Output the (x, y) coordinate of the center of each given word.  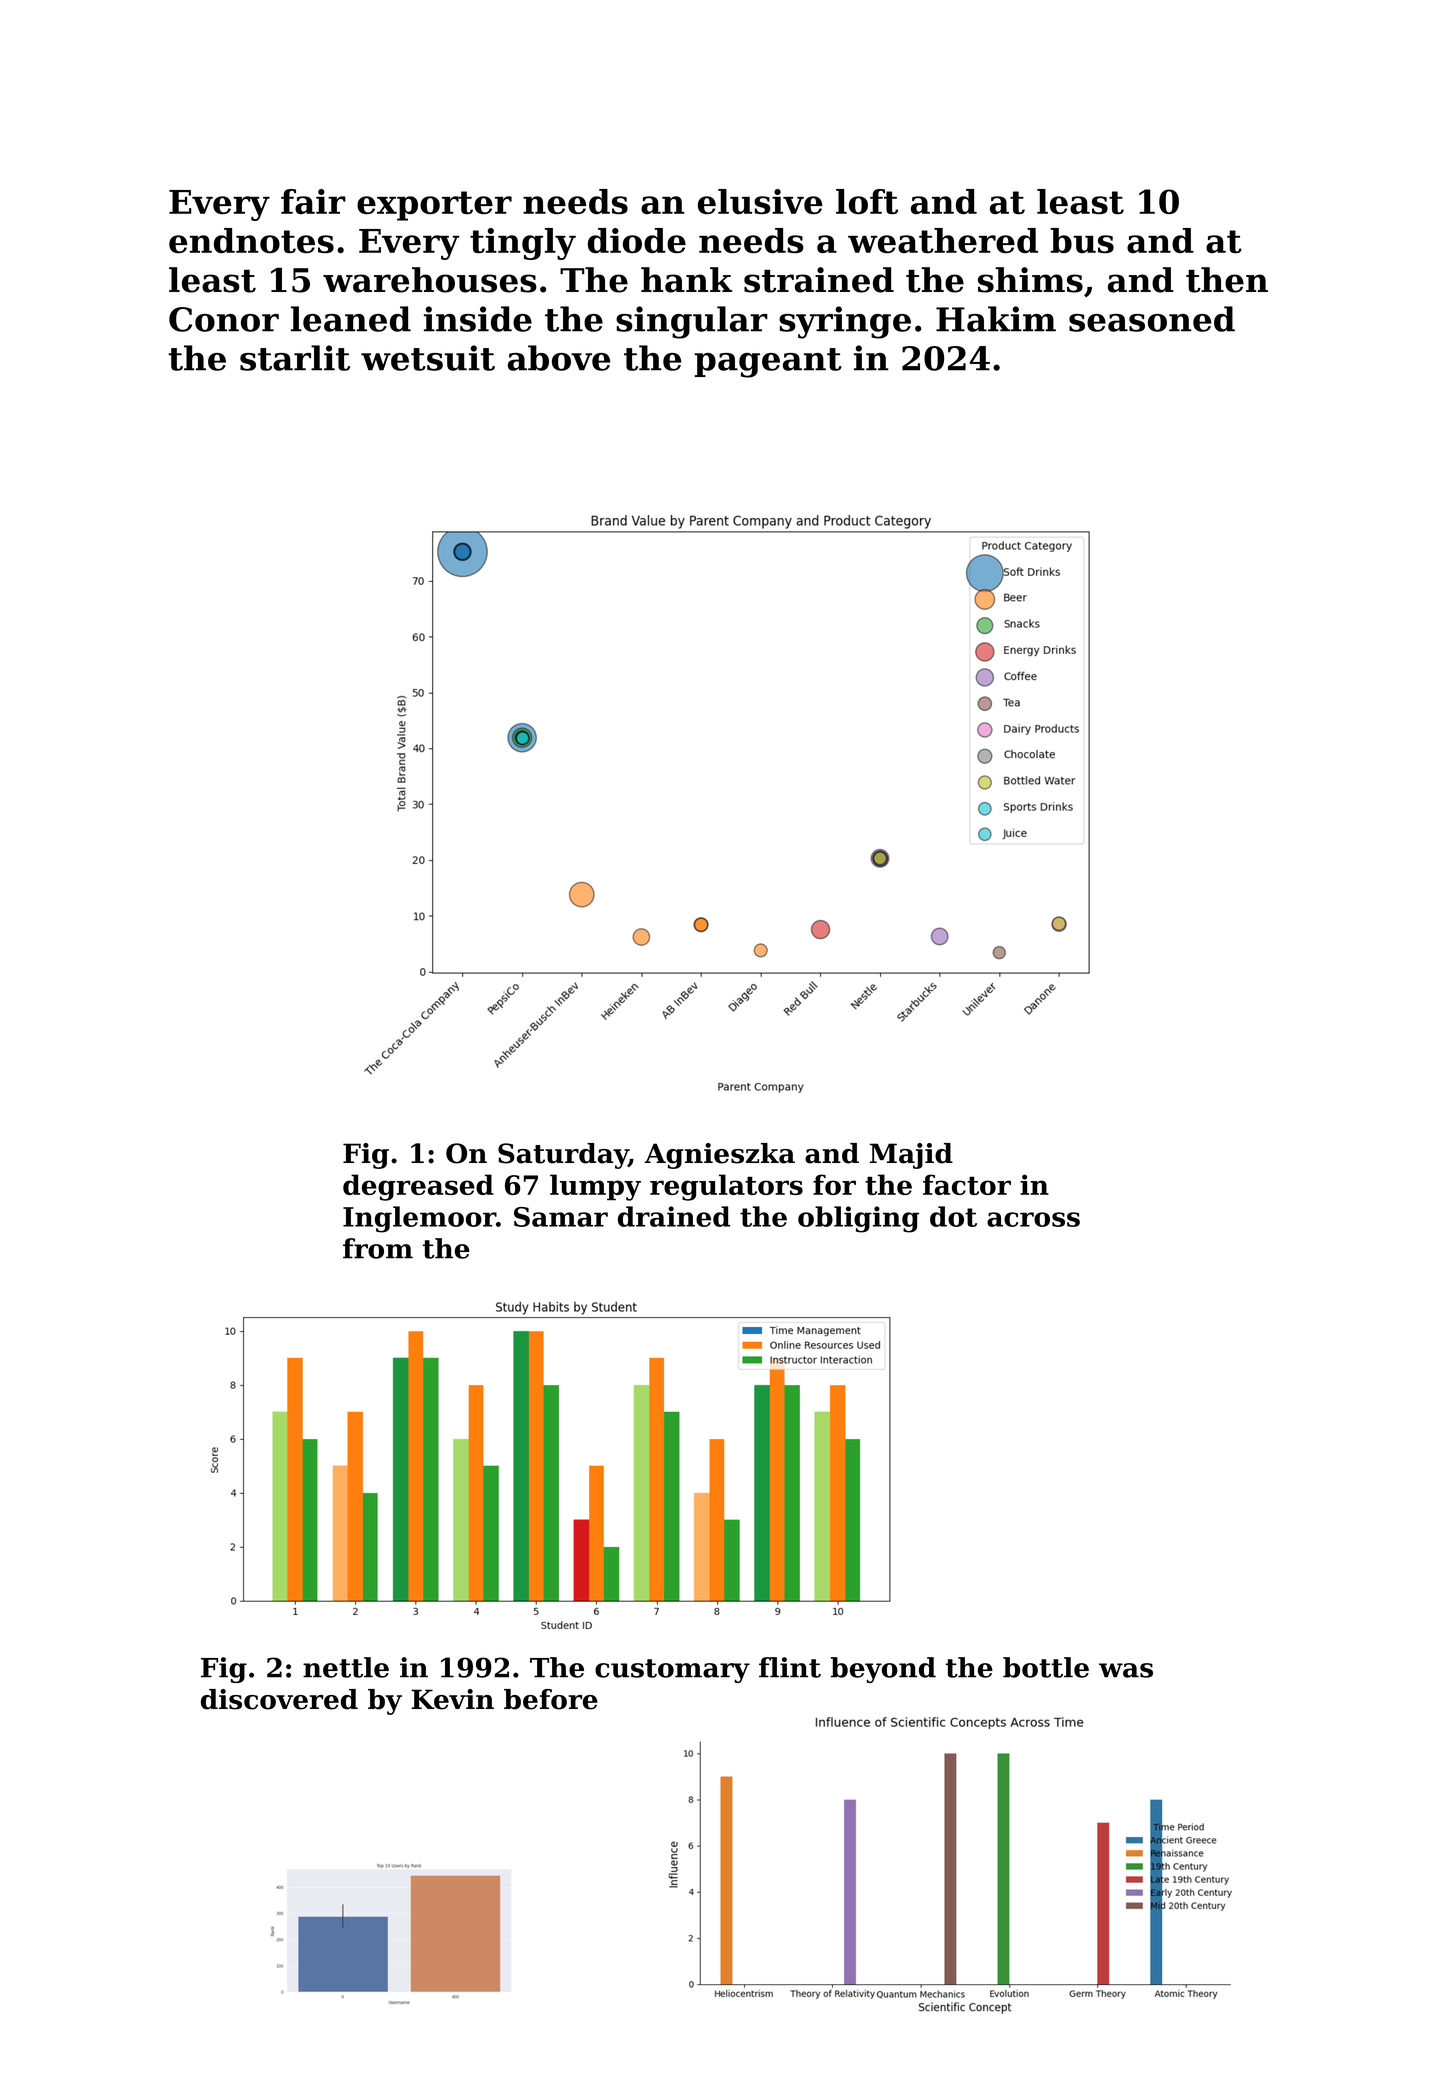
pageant (768, 363)
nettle (346, 1667)
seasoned (1152, 319)
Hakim (996, 319)
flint (790, 1667)
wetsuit (428, 358)
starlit (295, 358)
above (559, 358)
